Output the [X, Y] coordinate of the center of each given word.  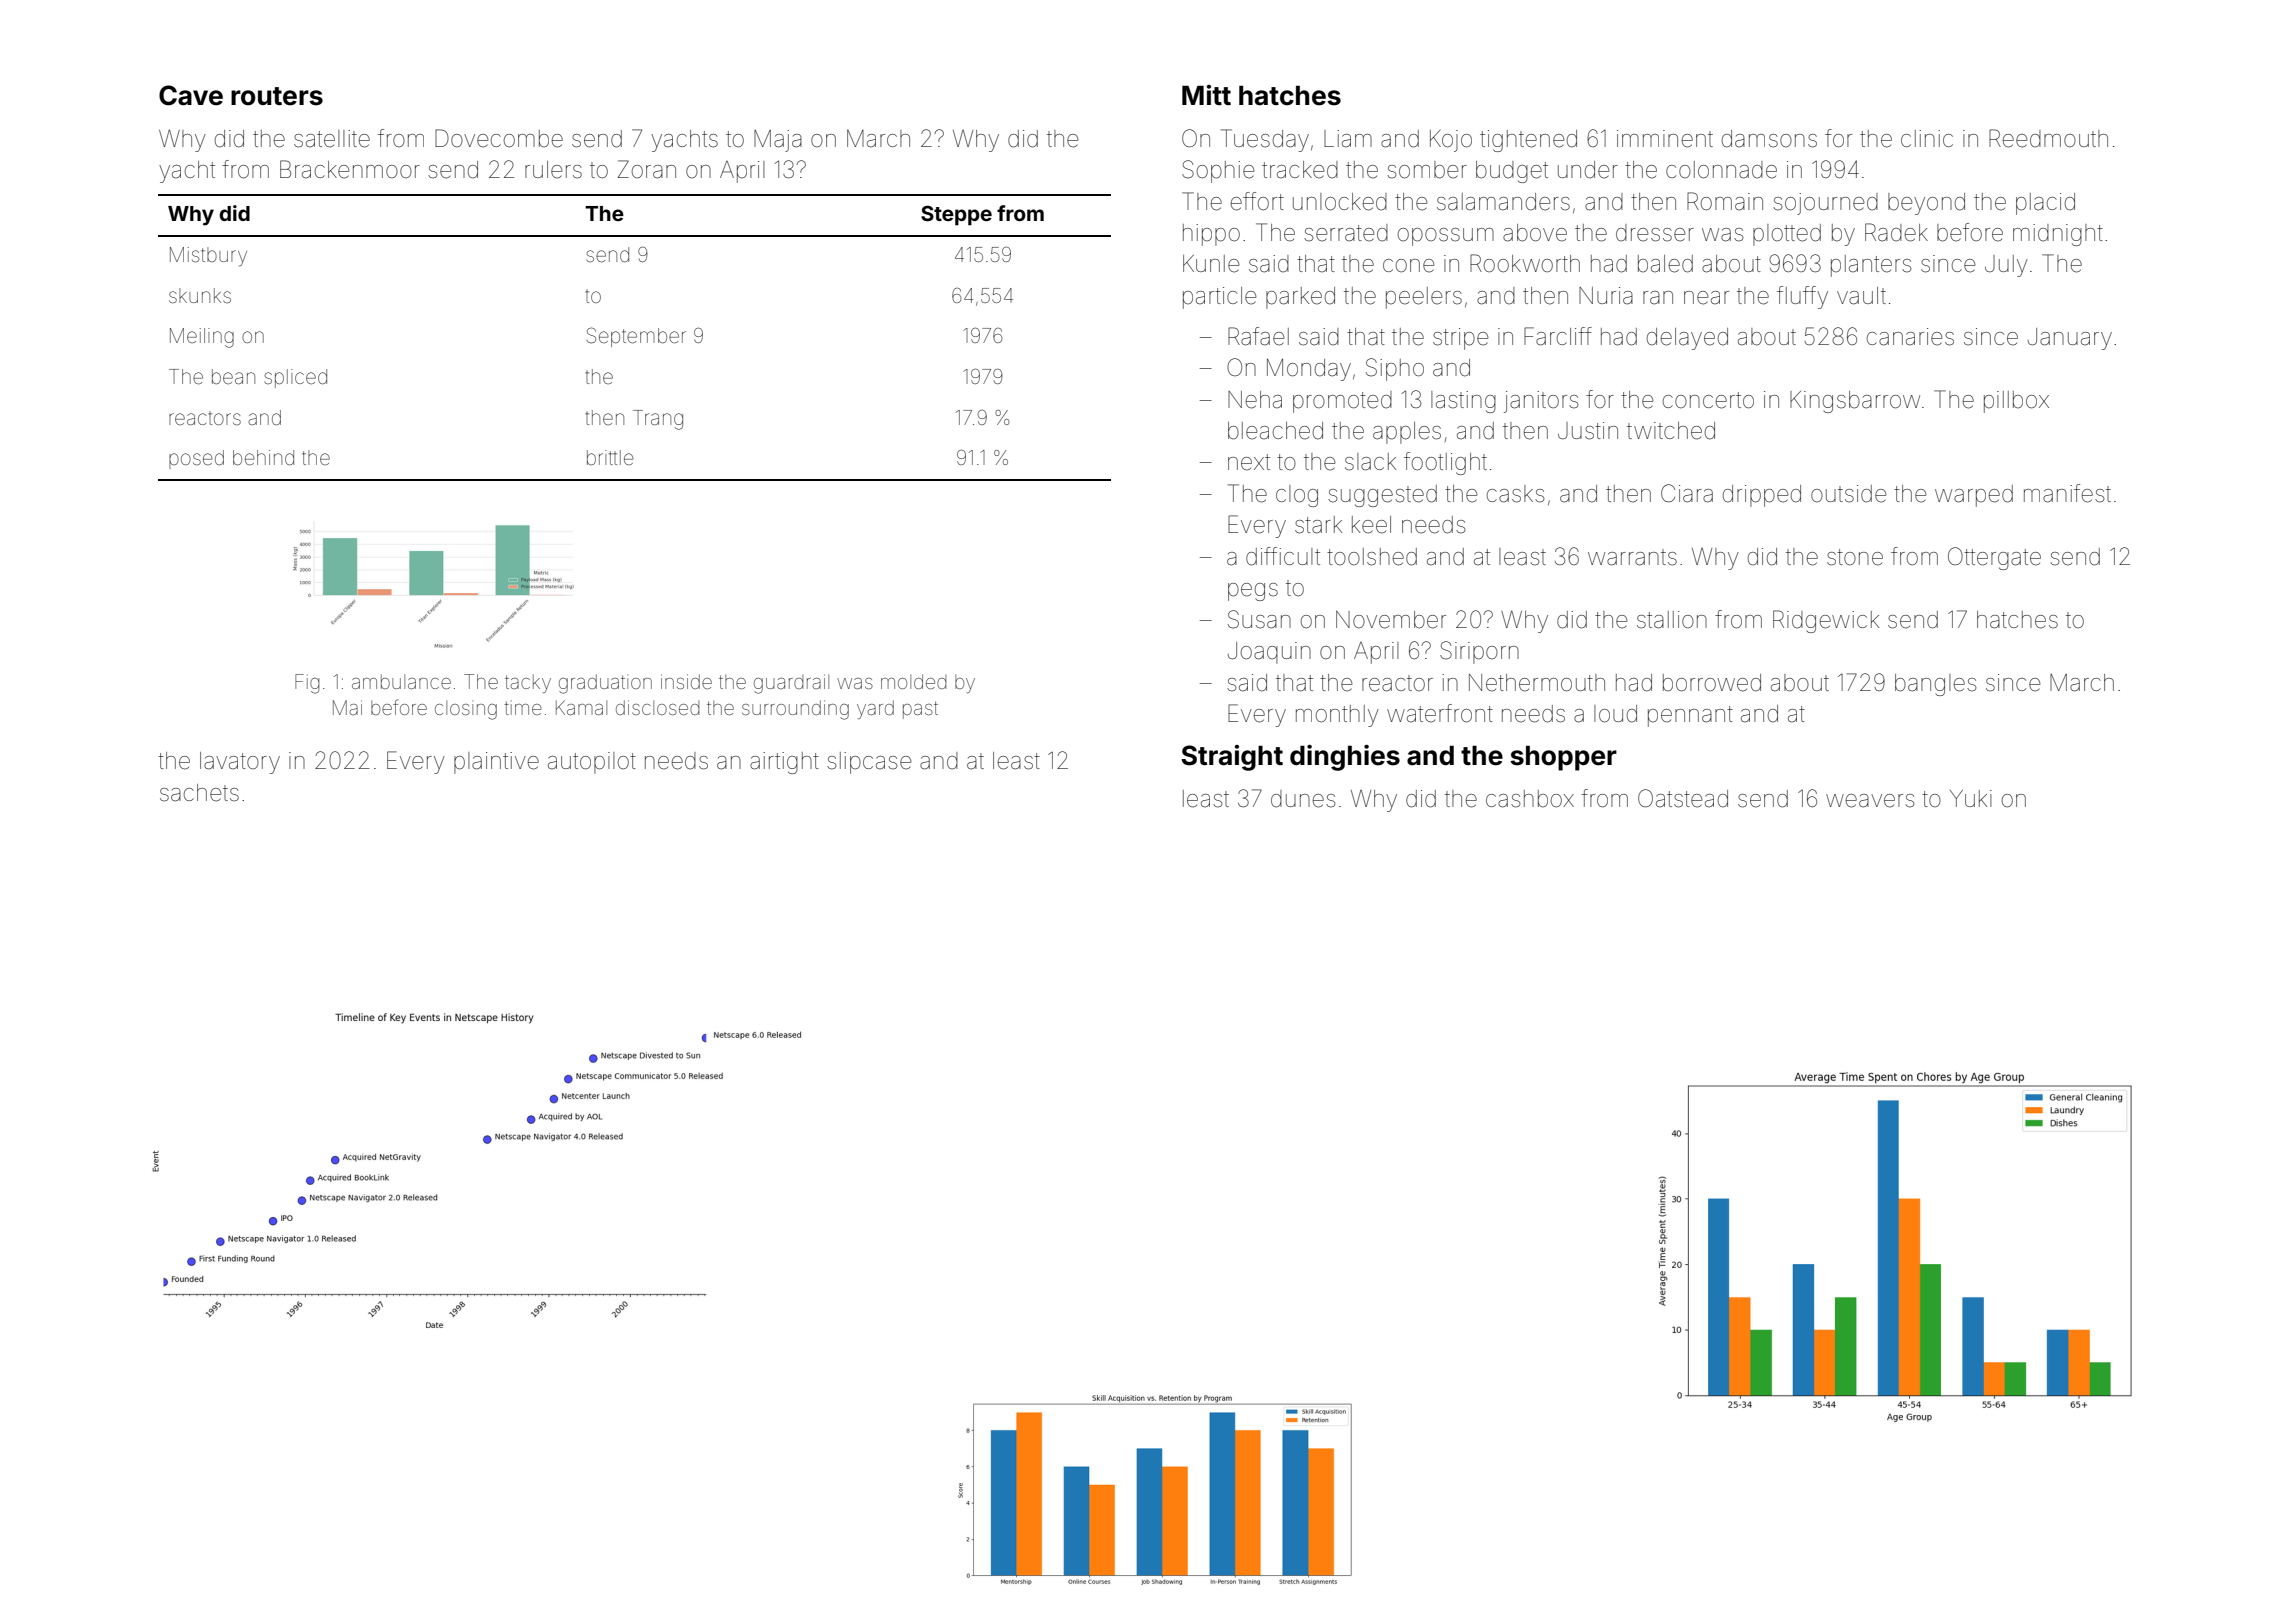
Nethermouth [1537, 683]
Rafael [1258, 336]
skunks [200, 295]
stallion [1672, 620]
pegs [1253, 592]
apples [1407, 433]
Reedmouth [2048, 138]
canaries [1910, 337]
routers [277, 96]
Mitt [1206, 95]
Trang [658, 420]
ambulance [401, 681]
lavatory [240, 763]
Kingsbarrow [1855, 402]
